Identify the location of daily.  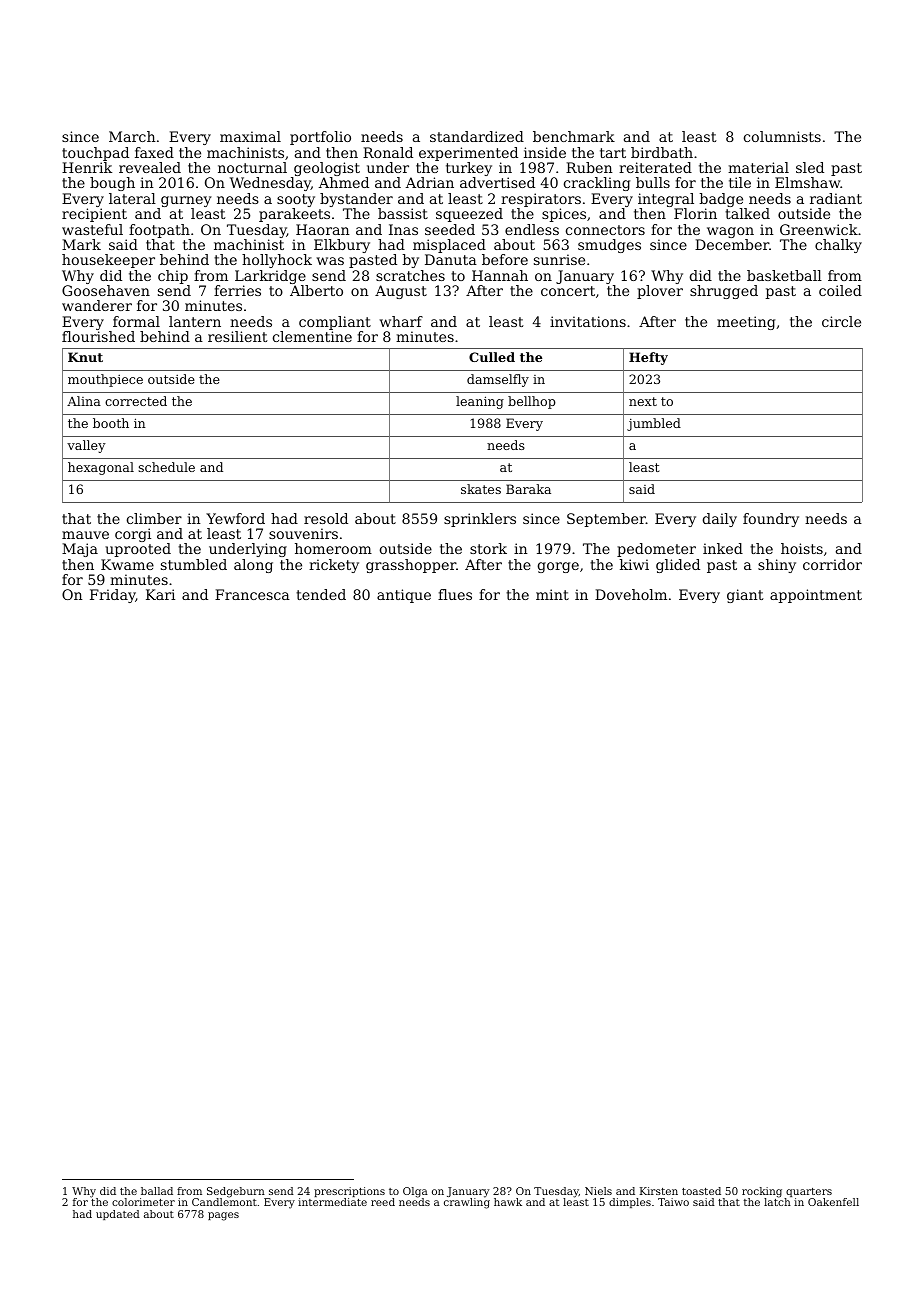
(720, 520).
